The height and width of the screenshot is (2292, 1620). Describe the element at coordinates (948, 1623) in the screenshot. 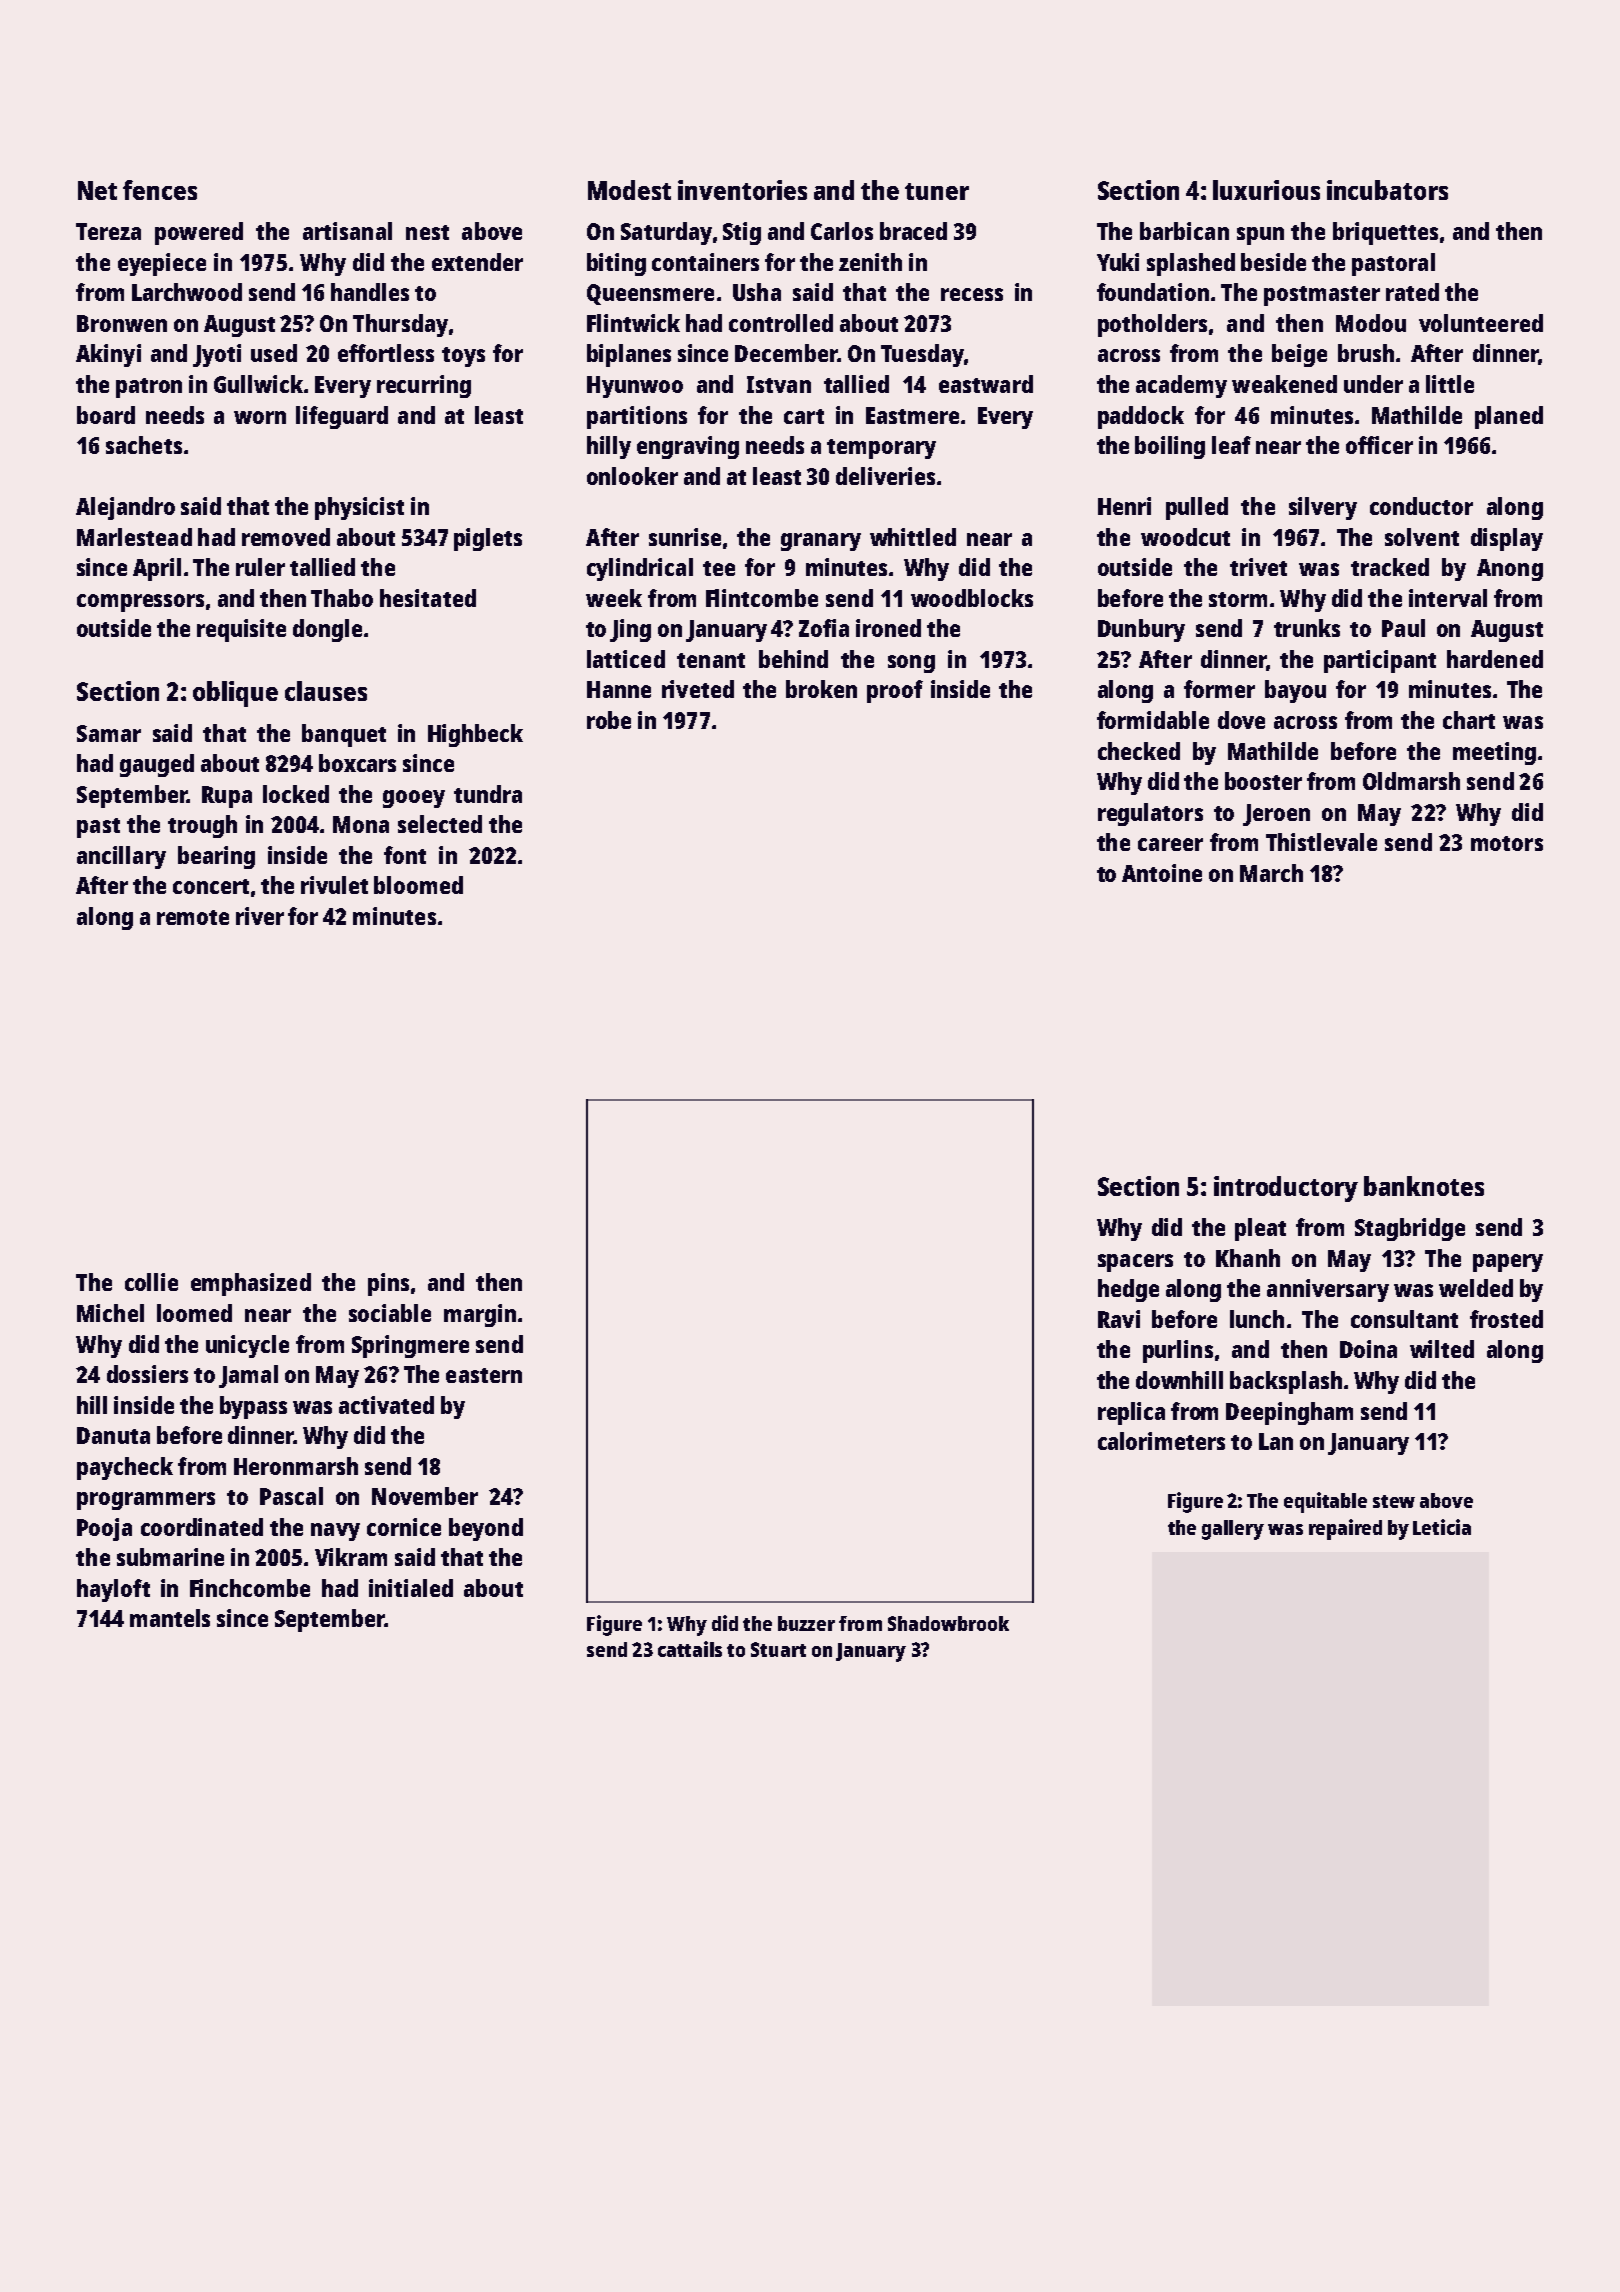

I see `Shadowbrook` at that location.
